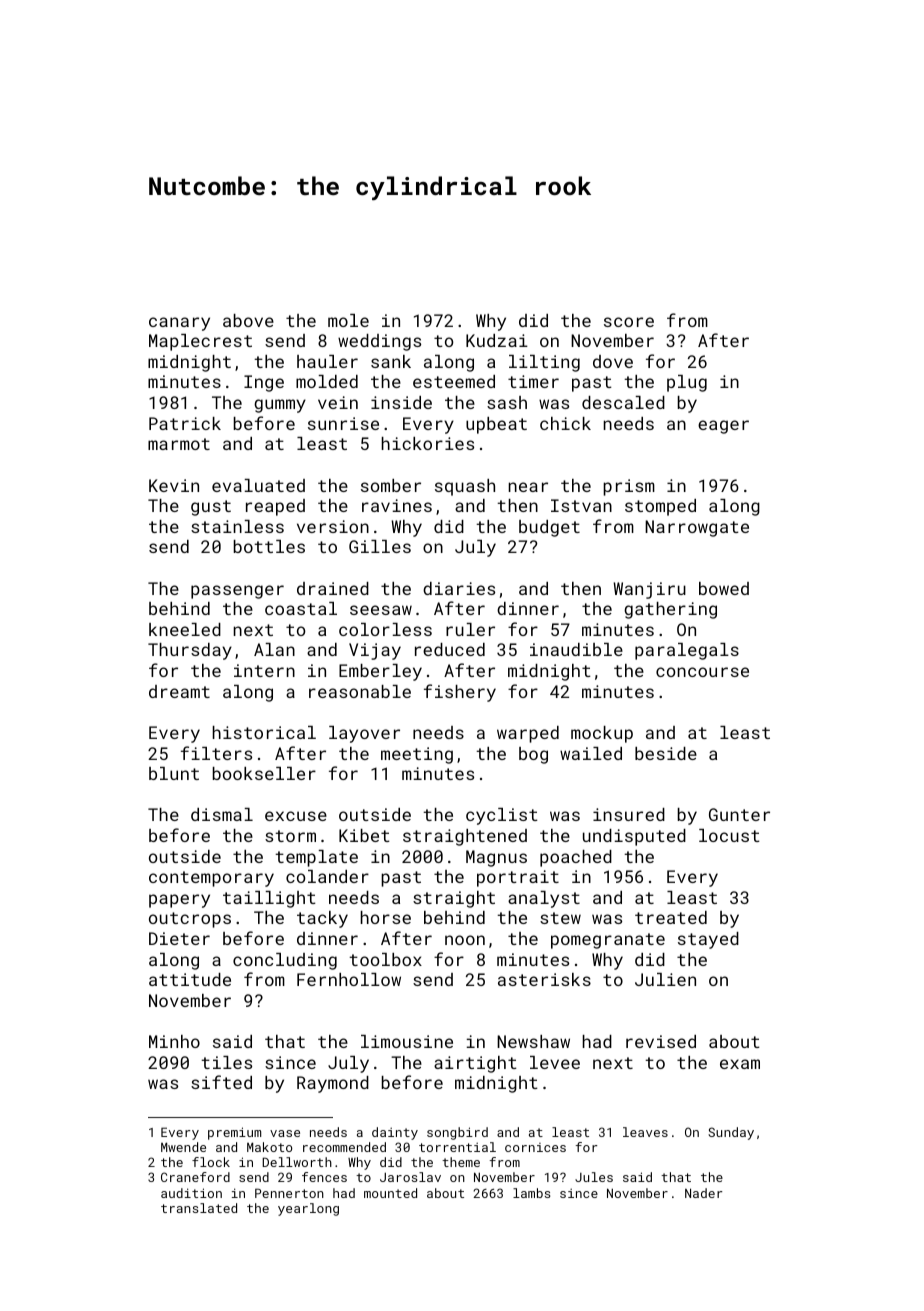  Describe the element at coordinates (179, 691) in the page. I see `dreamt` at that location.
